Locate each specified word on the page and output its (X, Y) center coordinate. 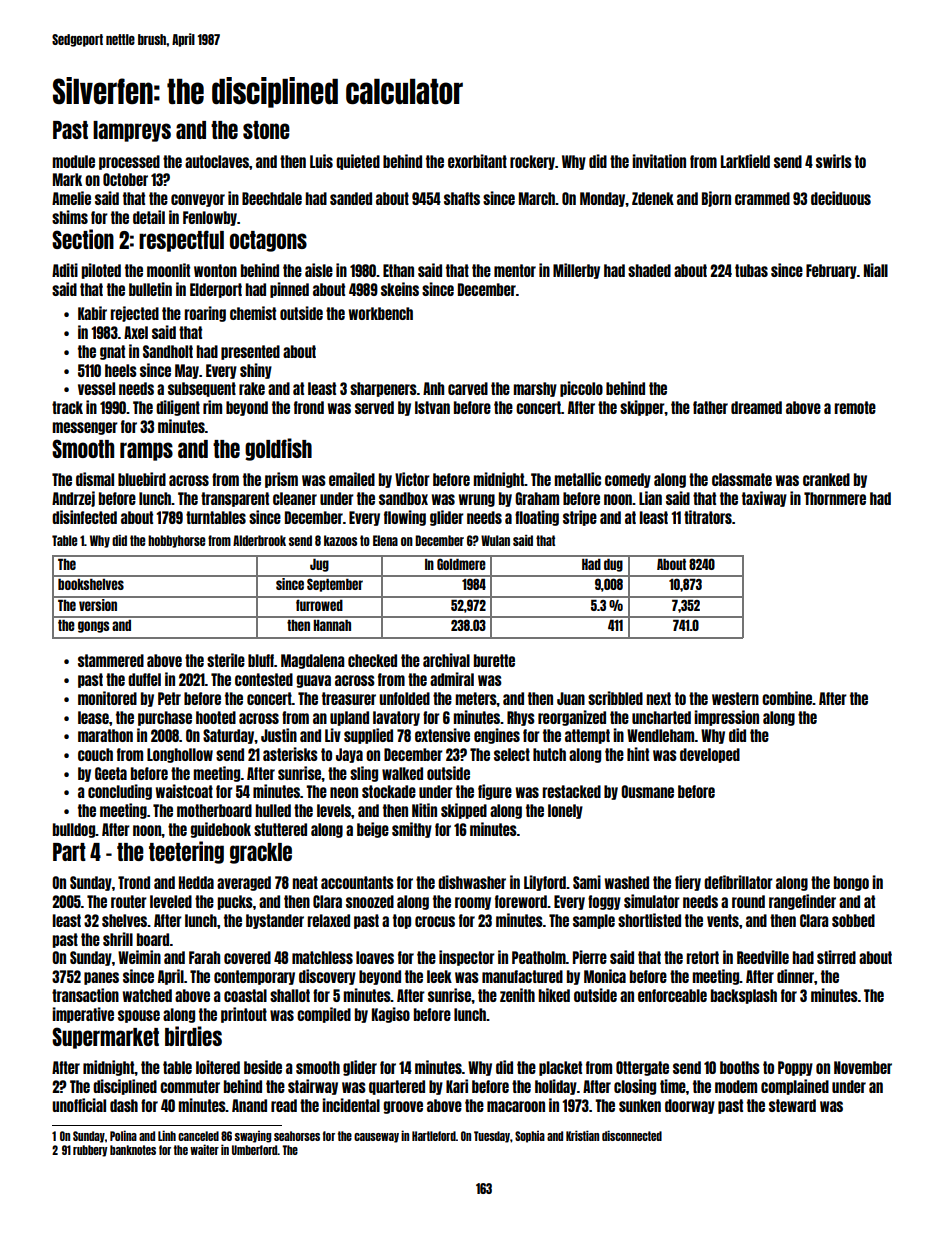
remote (855, 407)
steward (792, 1105)
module (73, 161)
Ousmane (647, 791)
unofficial (79, 1105)
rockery (532, 162)
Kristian (582, 1135)
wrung (476, 500)
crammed (762, 198)
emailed (352, 479)
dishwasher (472, 882)
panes (101, 978)
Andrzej (73, 499)
